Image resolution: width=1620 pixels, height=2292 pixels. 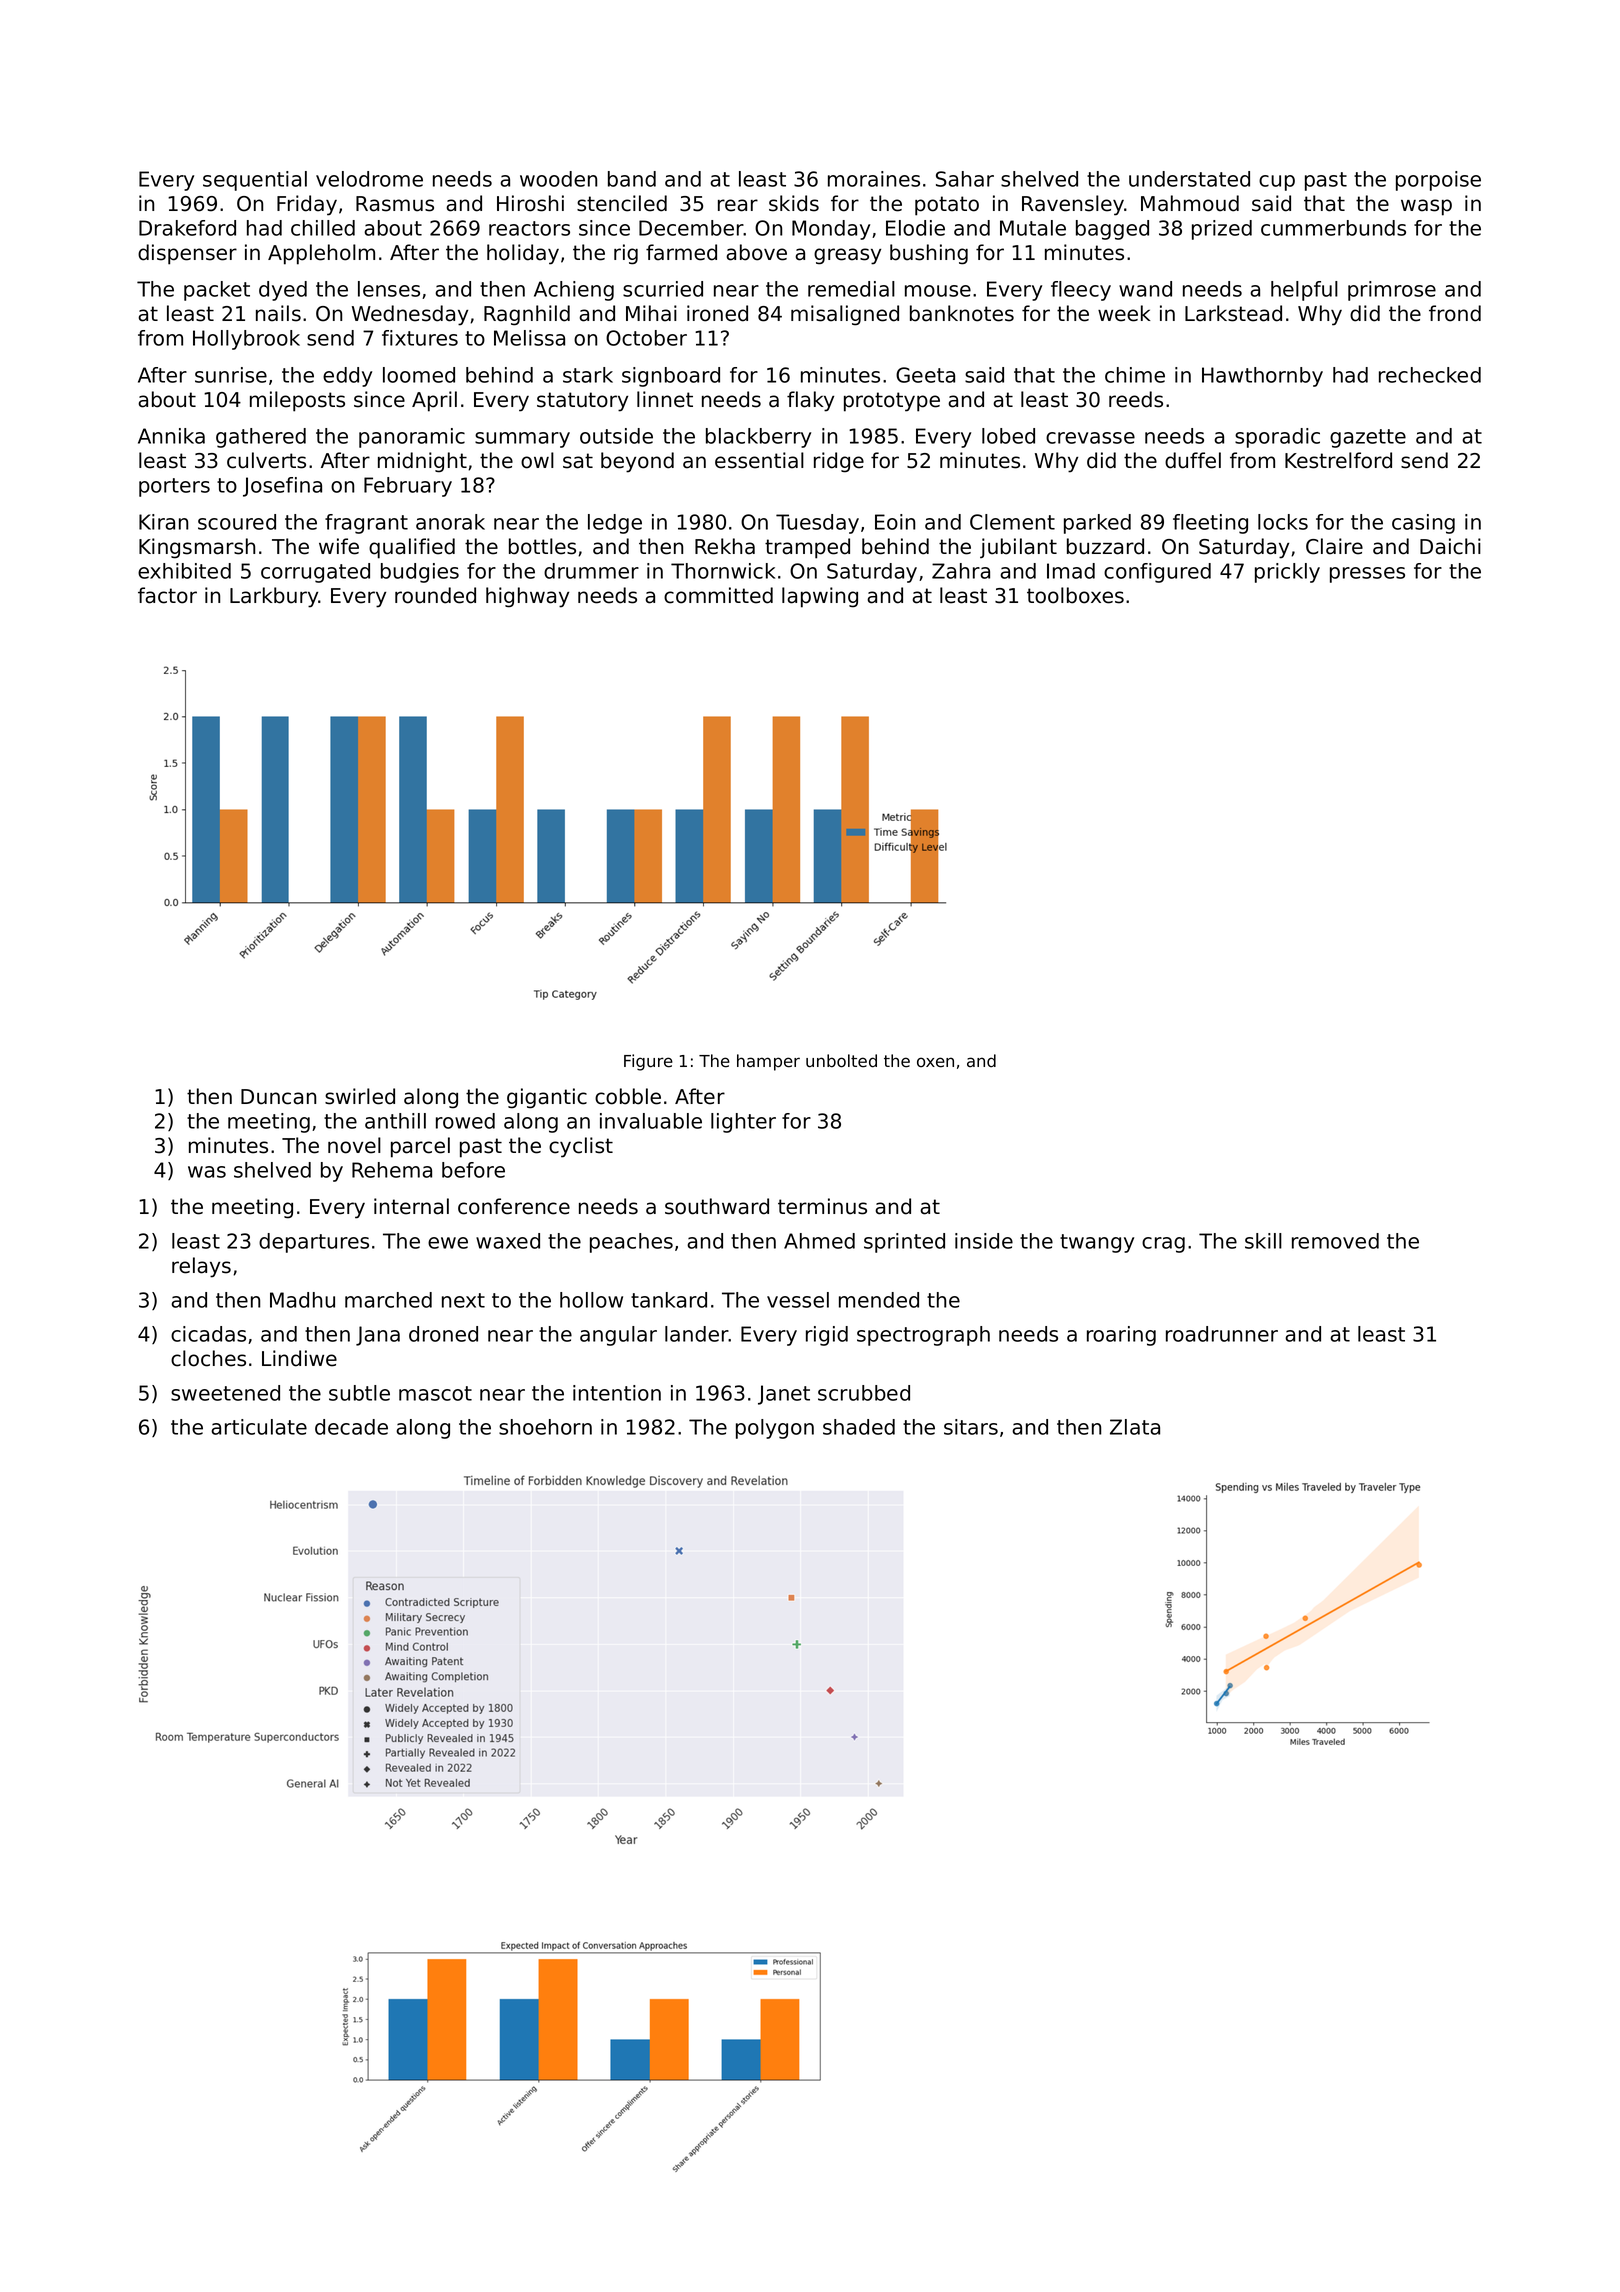 I want to click on presses, so click(x=1367, y=575).
